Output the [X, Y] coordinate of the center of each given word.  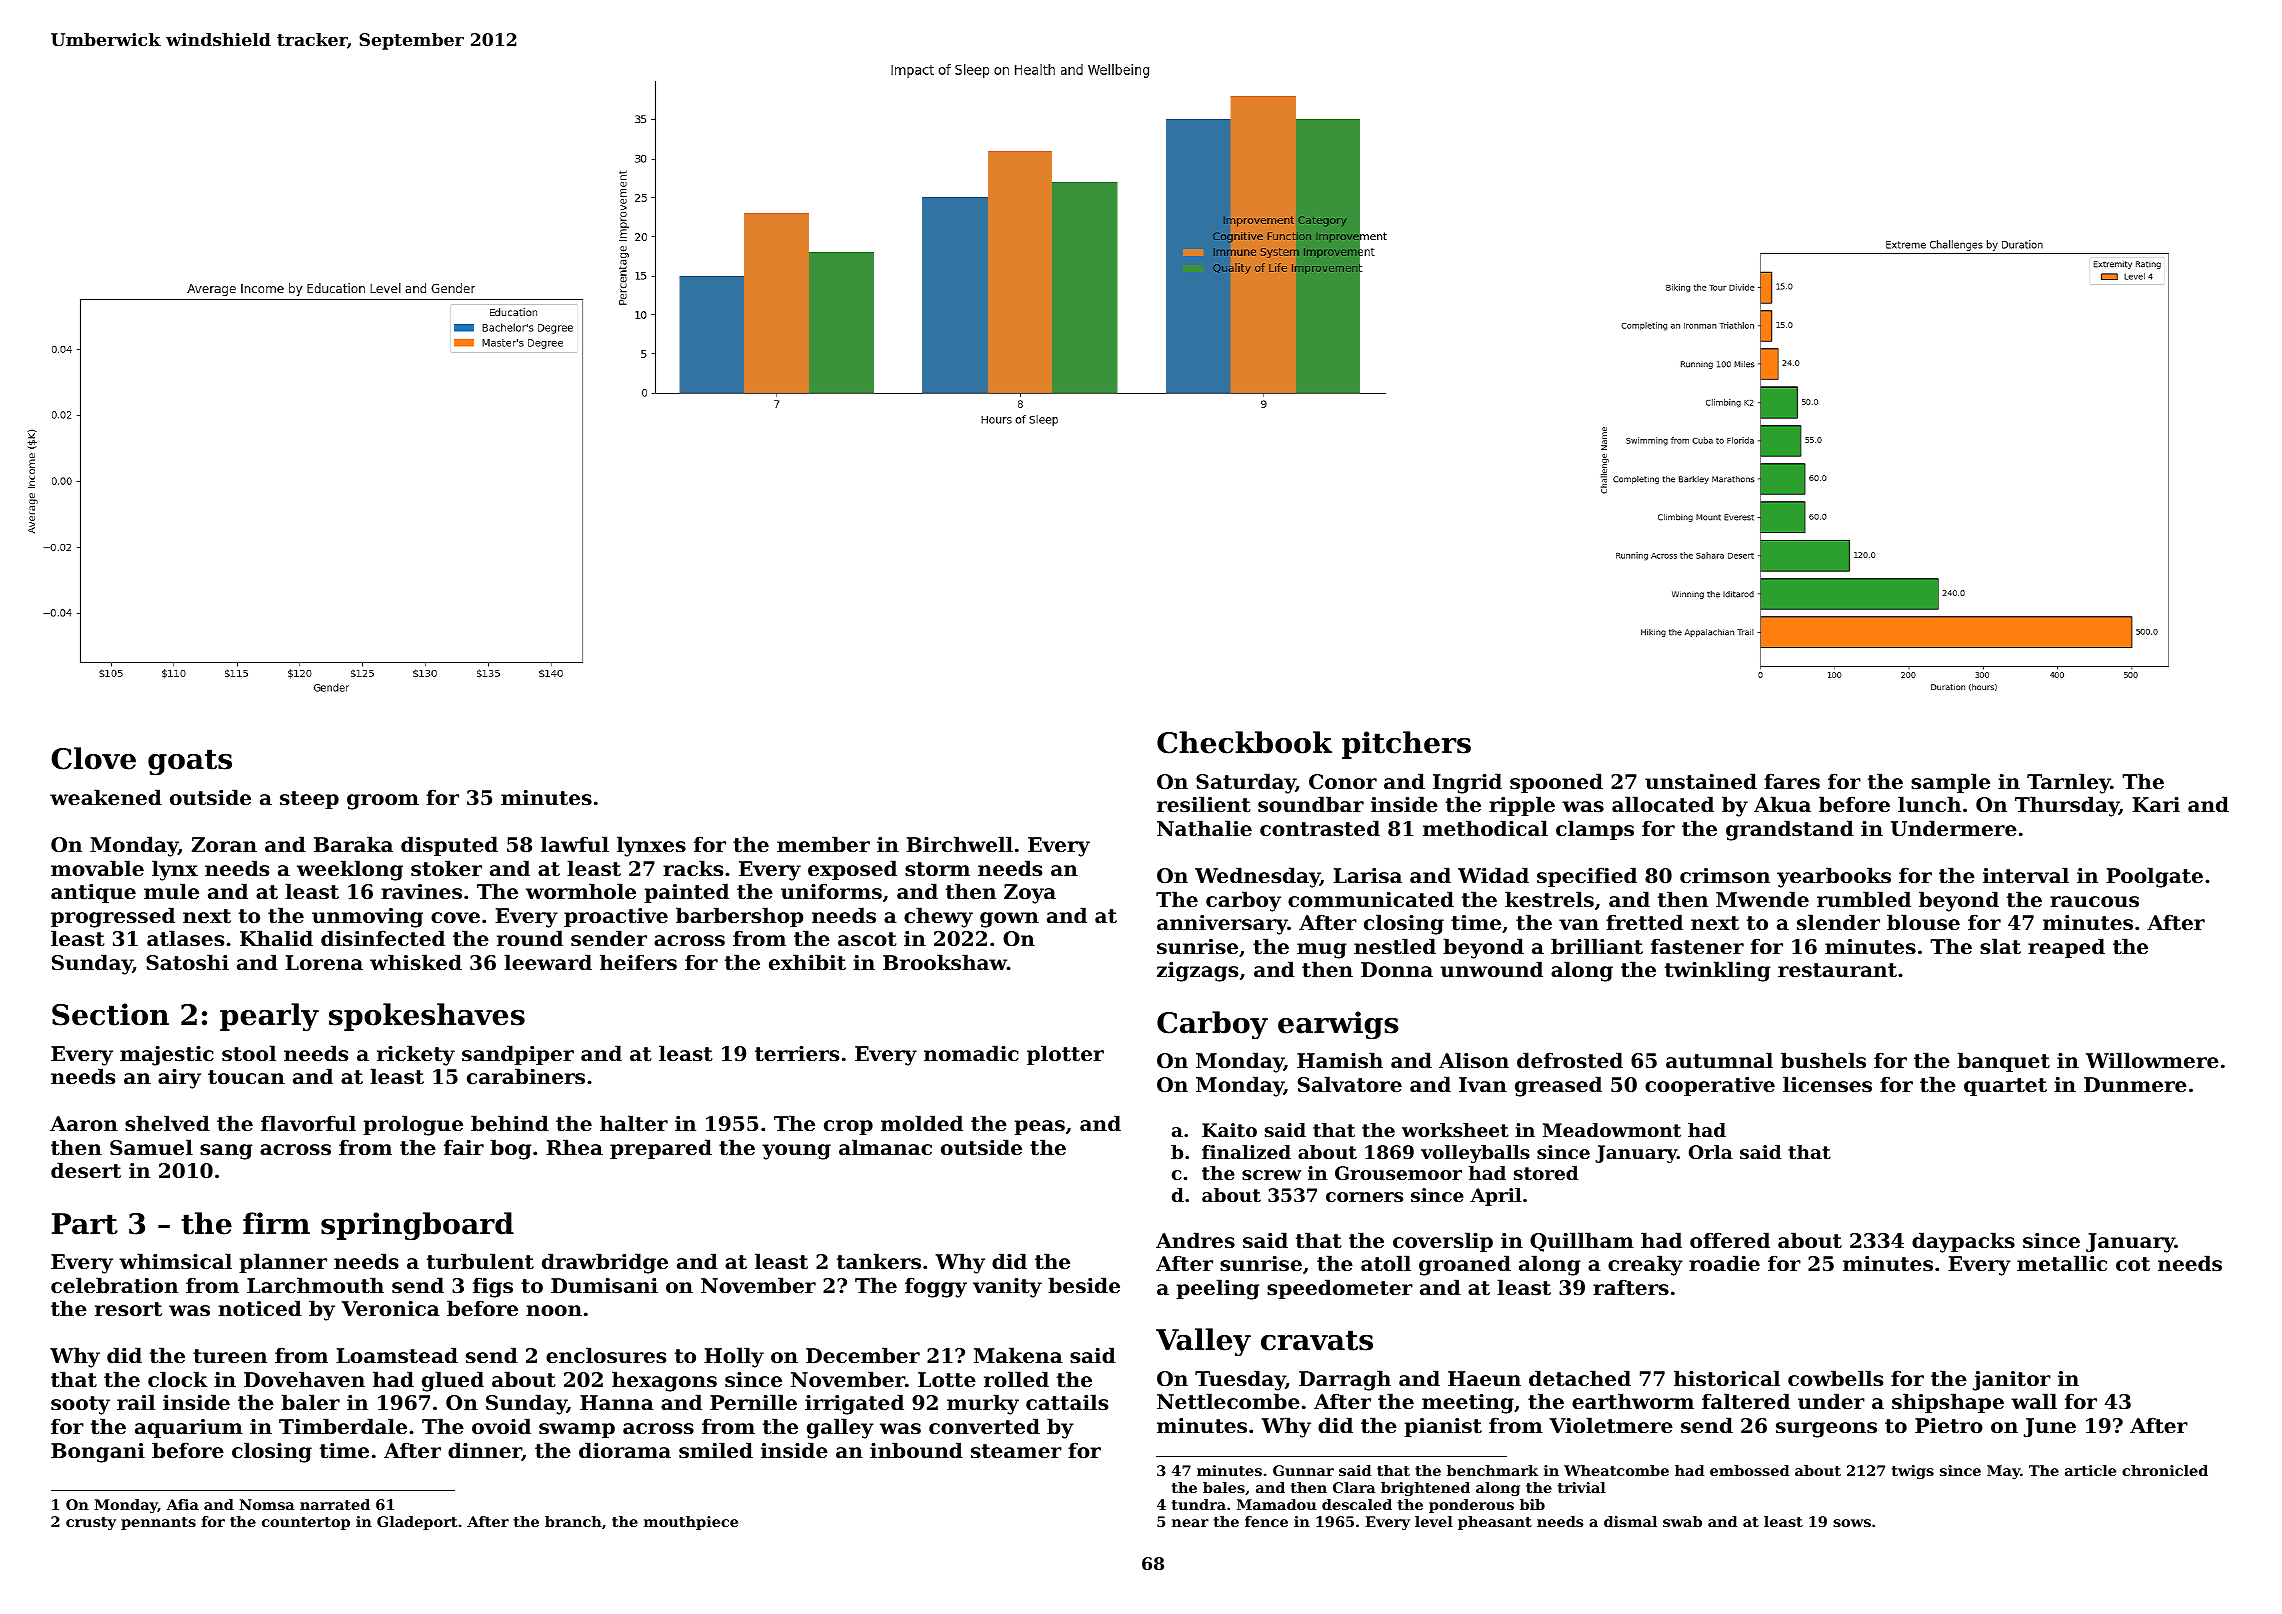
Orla [1711, 1152]
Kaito [1229, 1130]
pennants [158, 1523]
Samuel [151, 1147]
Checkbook [1244, 742]
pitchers [1406, 745]
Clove [93, 758]
